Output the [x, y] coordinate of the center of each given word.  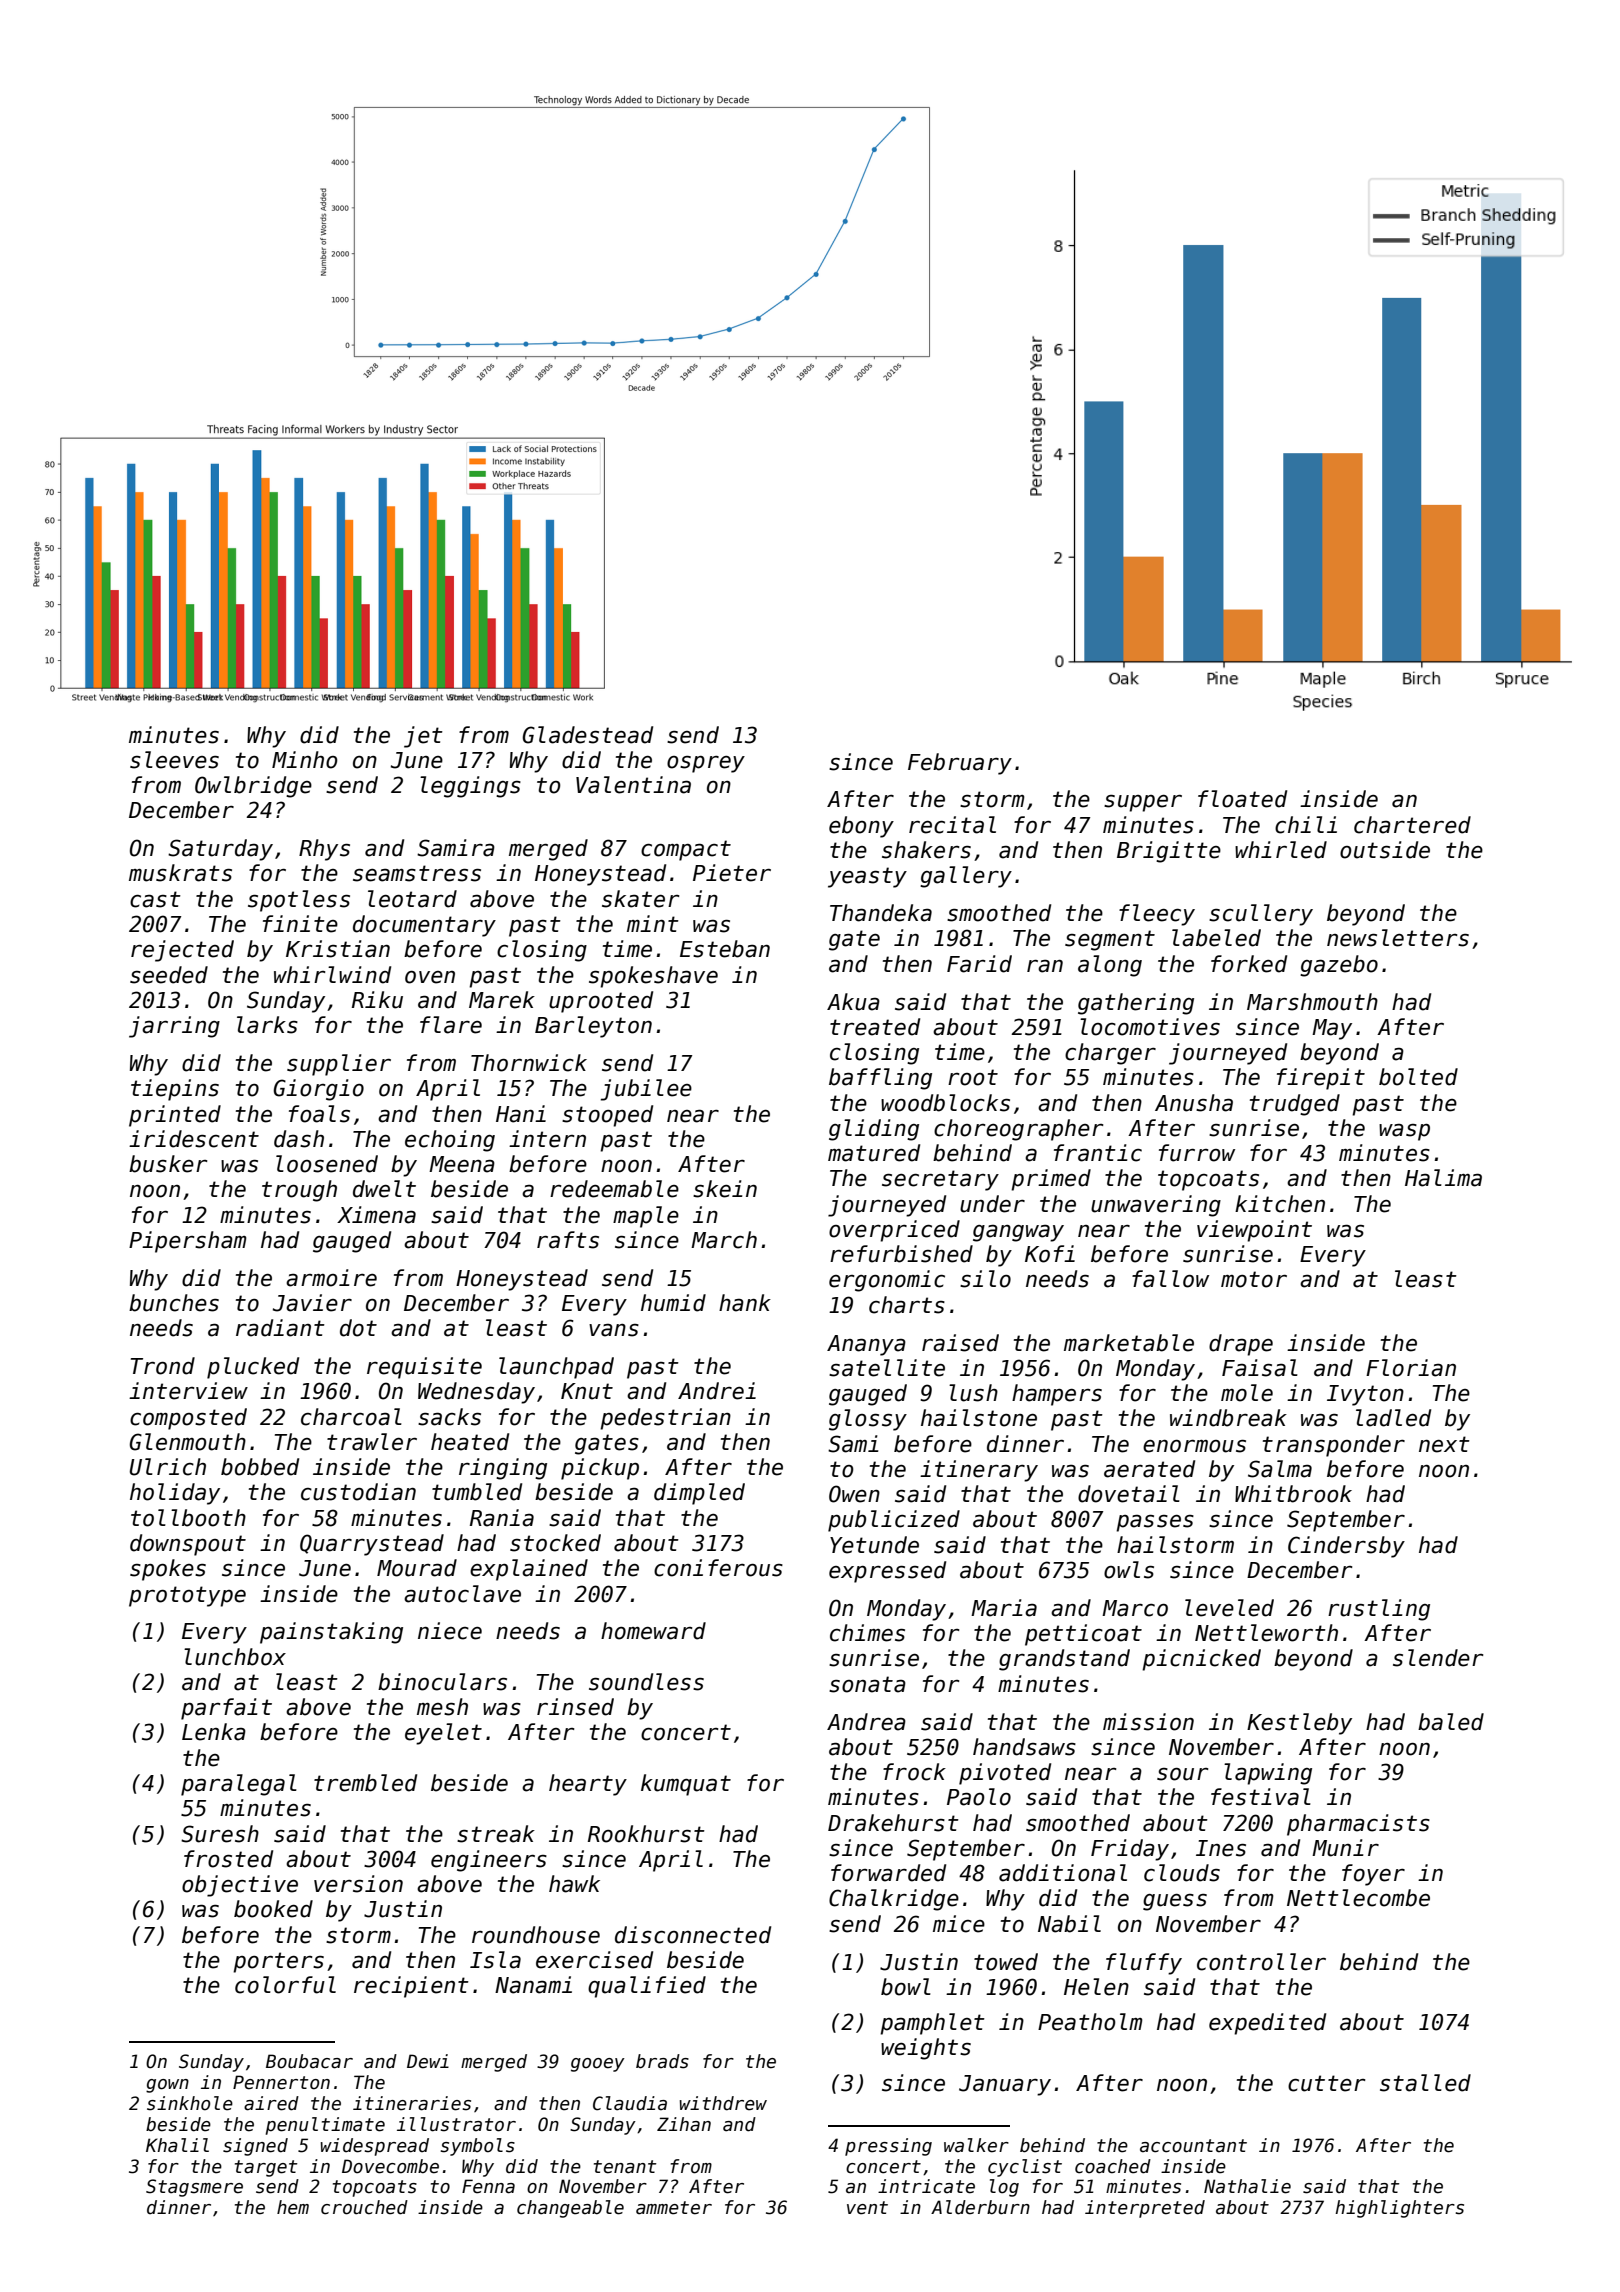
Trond [163, 1366]
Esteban [725, 949]
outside [1385, 850]
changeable [570, 2209]
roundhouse [536, 1935]
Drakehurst [893, 1823]
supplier [339, 1065]
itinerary [979, 1471]
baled [1451, 1722]
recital [952, 825]
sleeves [174, 760]
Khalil [177, 2145]
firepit [1321, 1079]
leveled [1229, 1608]
